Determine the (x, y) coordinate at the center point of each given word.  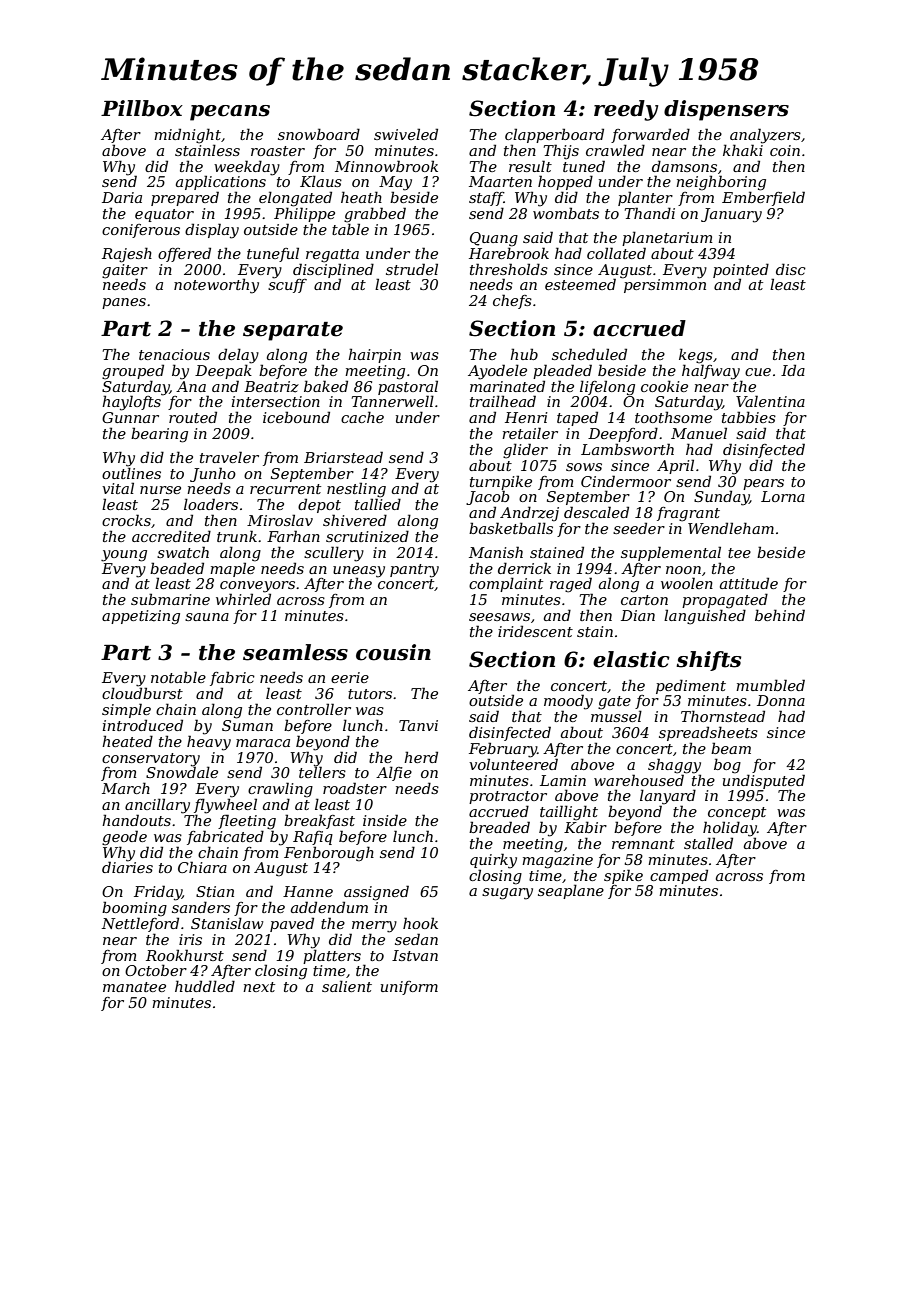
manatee (134, 987)
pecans (230, 113)
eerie (350, 677)
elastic (631, 659)
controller (314, 709)
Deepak (223, 371)
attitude (749, 583)
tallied (378, 504)
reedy (626, 110)
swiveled (406, 134)
